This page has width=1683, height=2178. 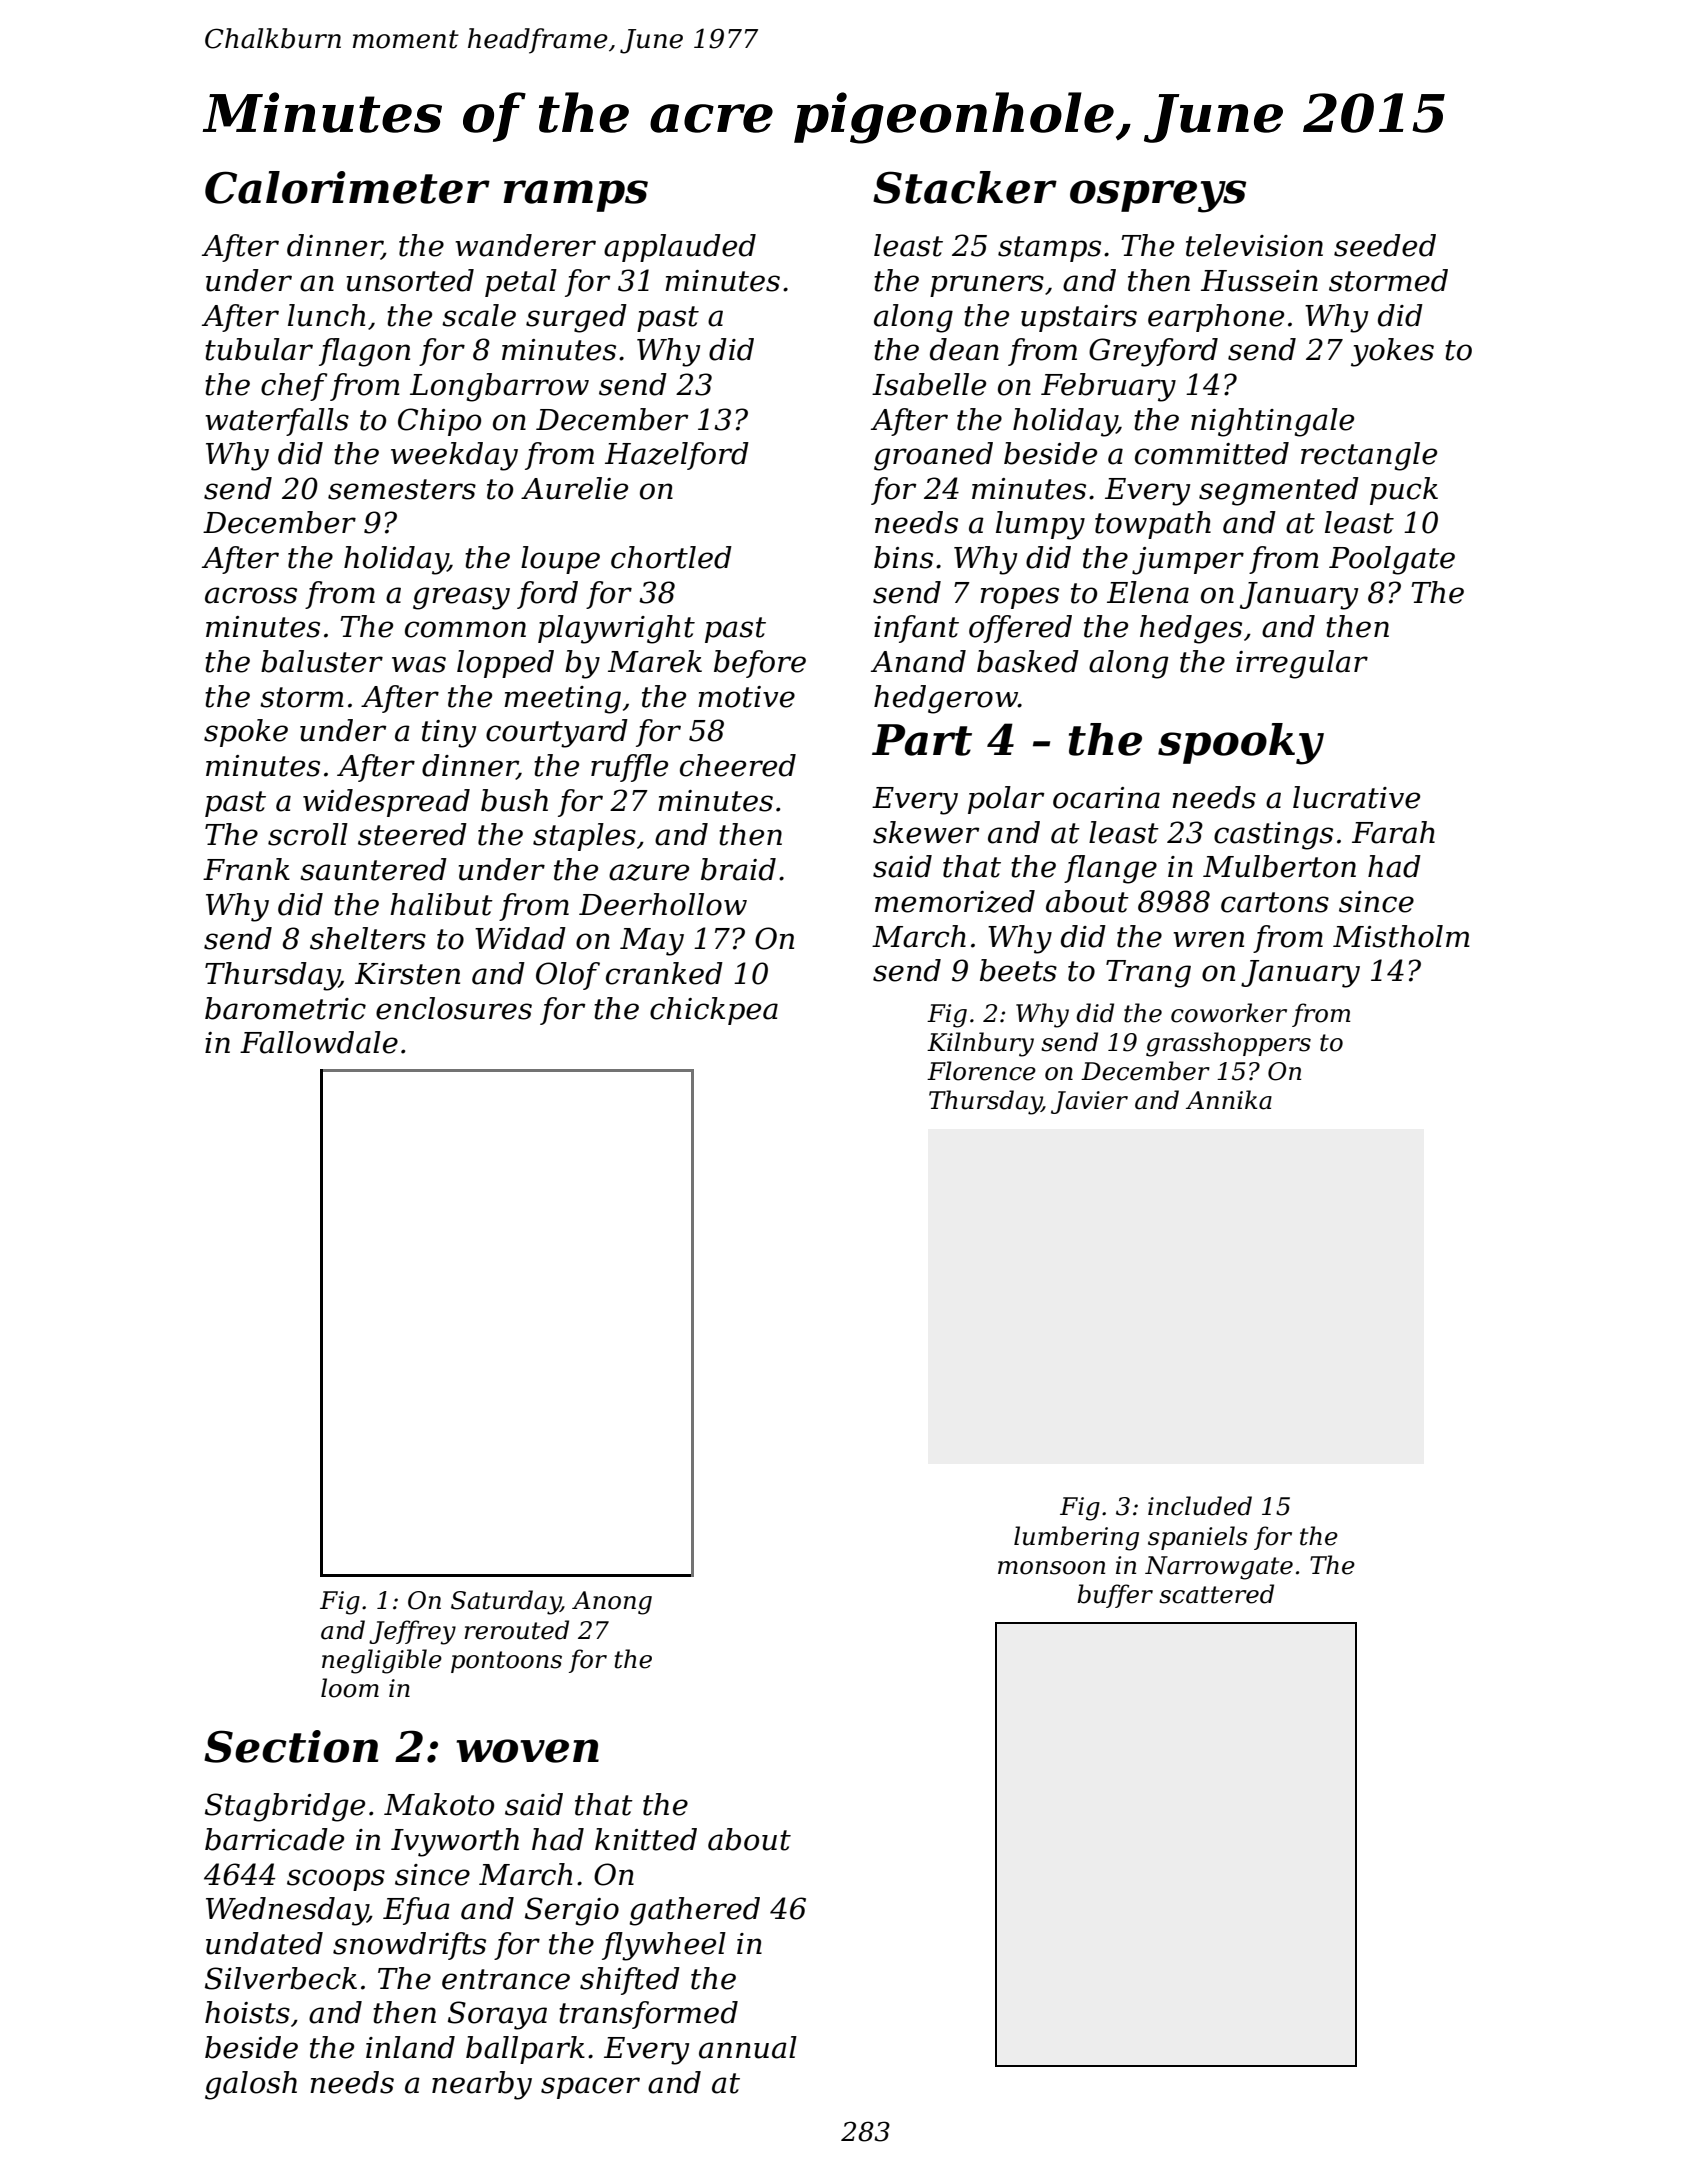 What do you see at coordinates (1216, 1594) in the page?
I see `scattered` at bounding box center [1216, 1594].
